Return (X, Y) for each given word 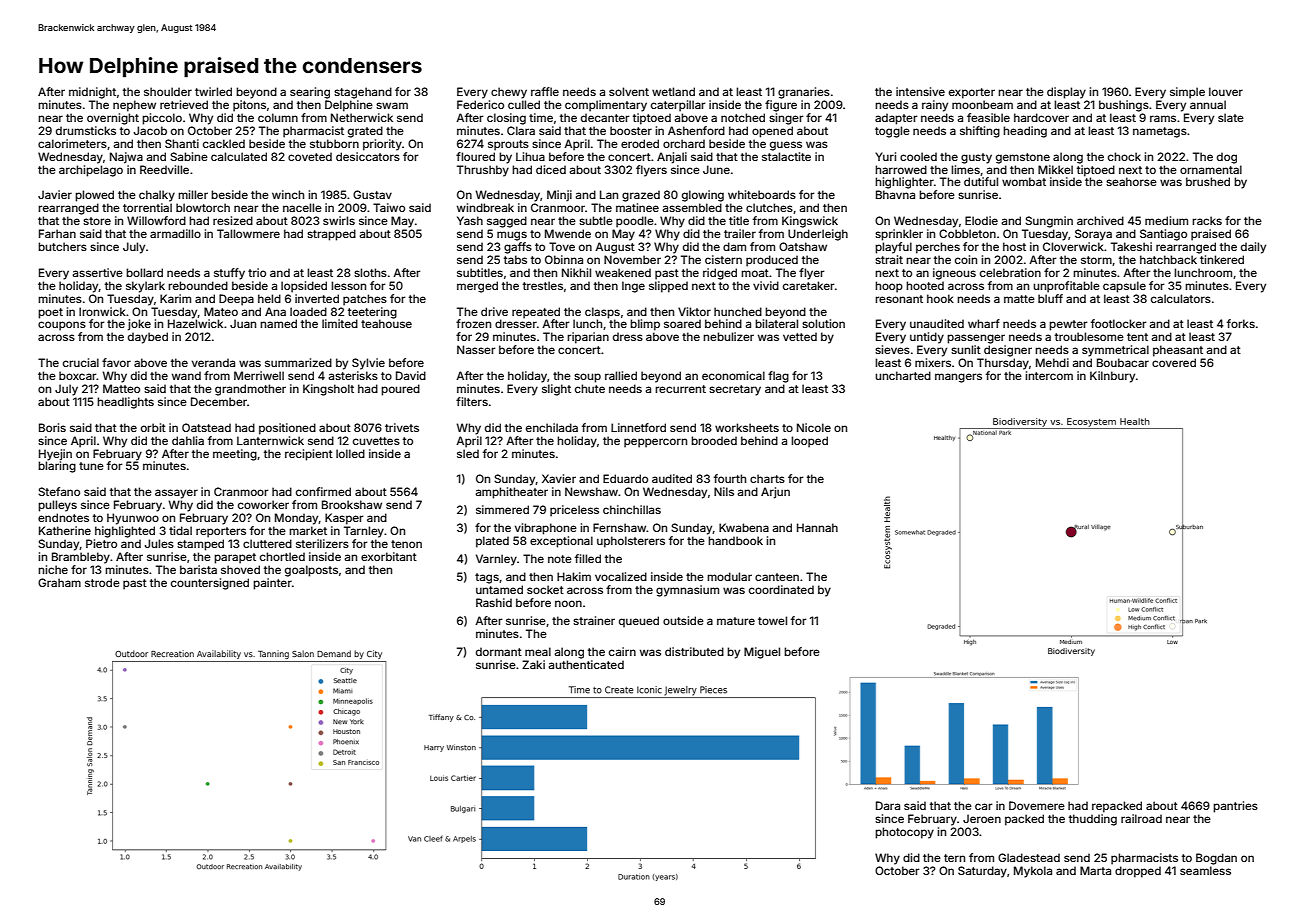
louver (1226, 91)
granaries (804, 93)
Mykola (1033, 872)
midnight (92, 93)
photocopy (904, 833)
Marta (1095, 870)
